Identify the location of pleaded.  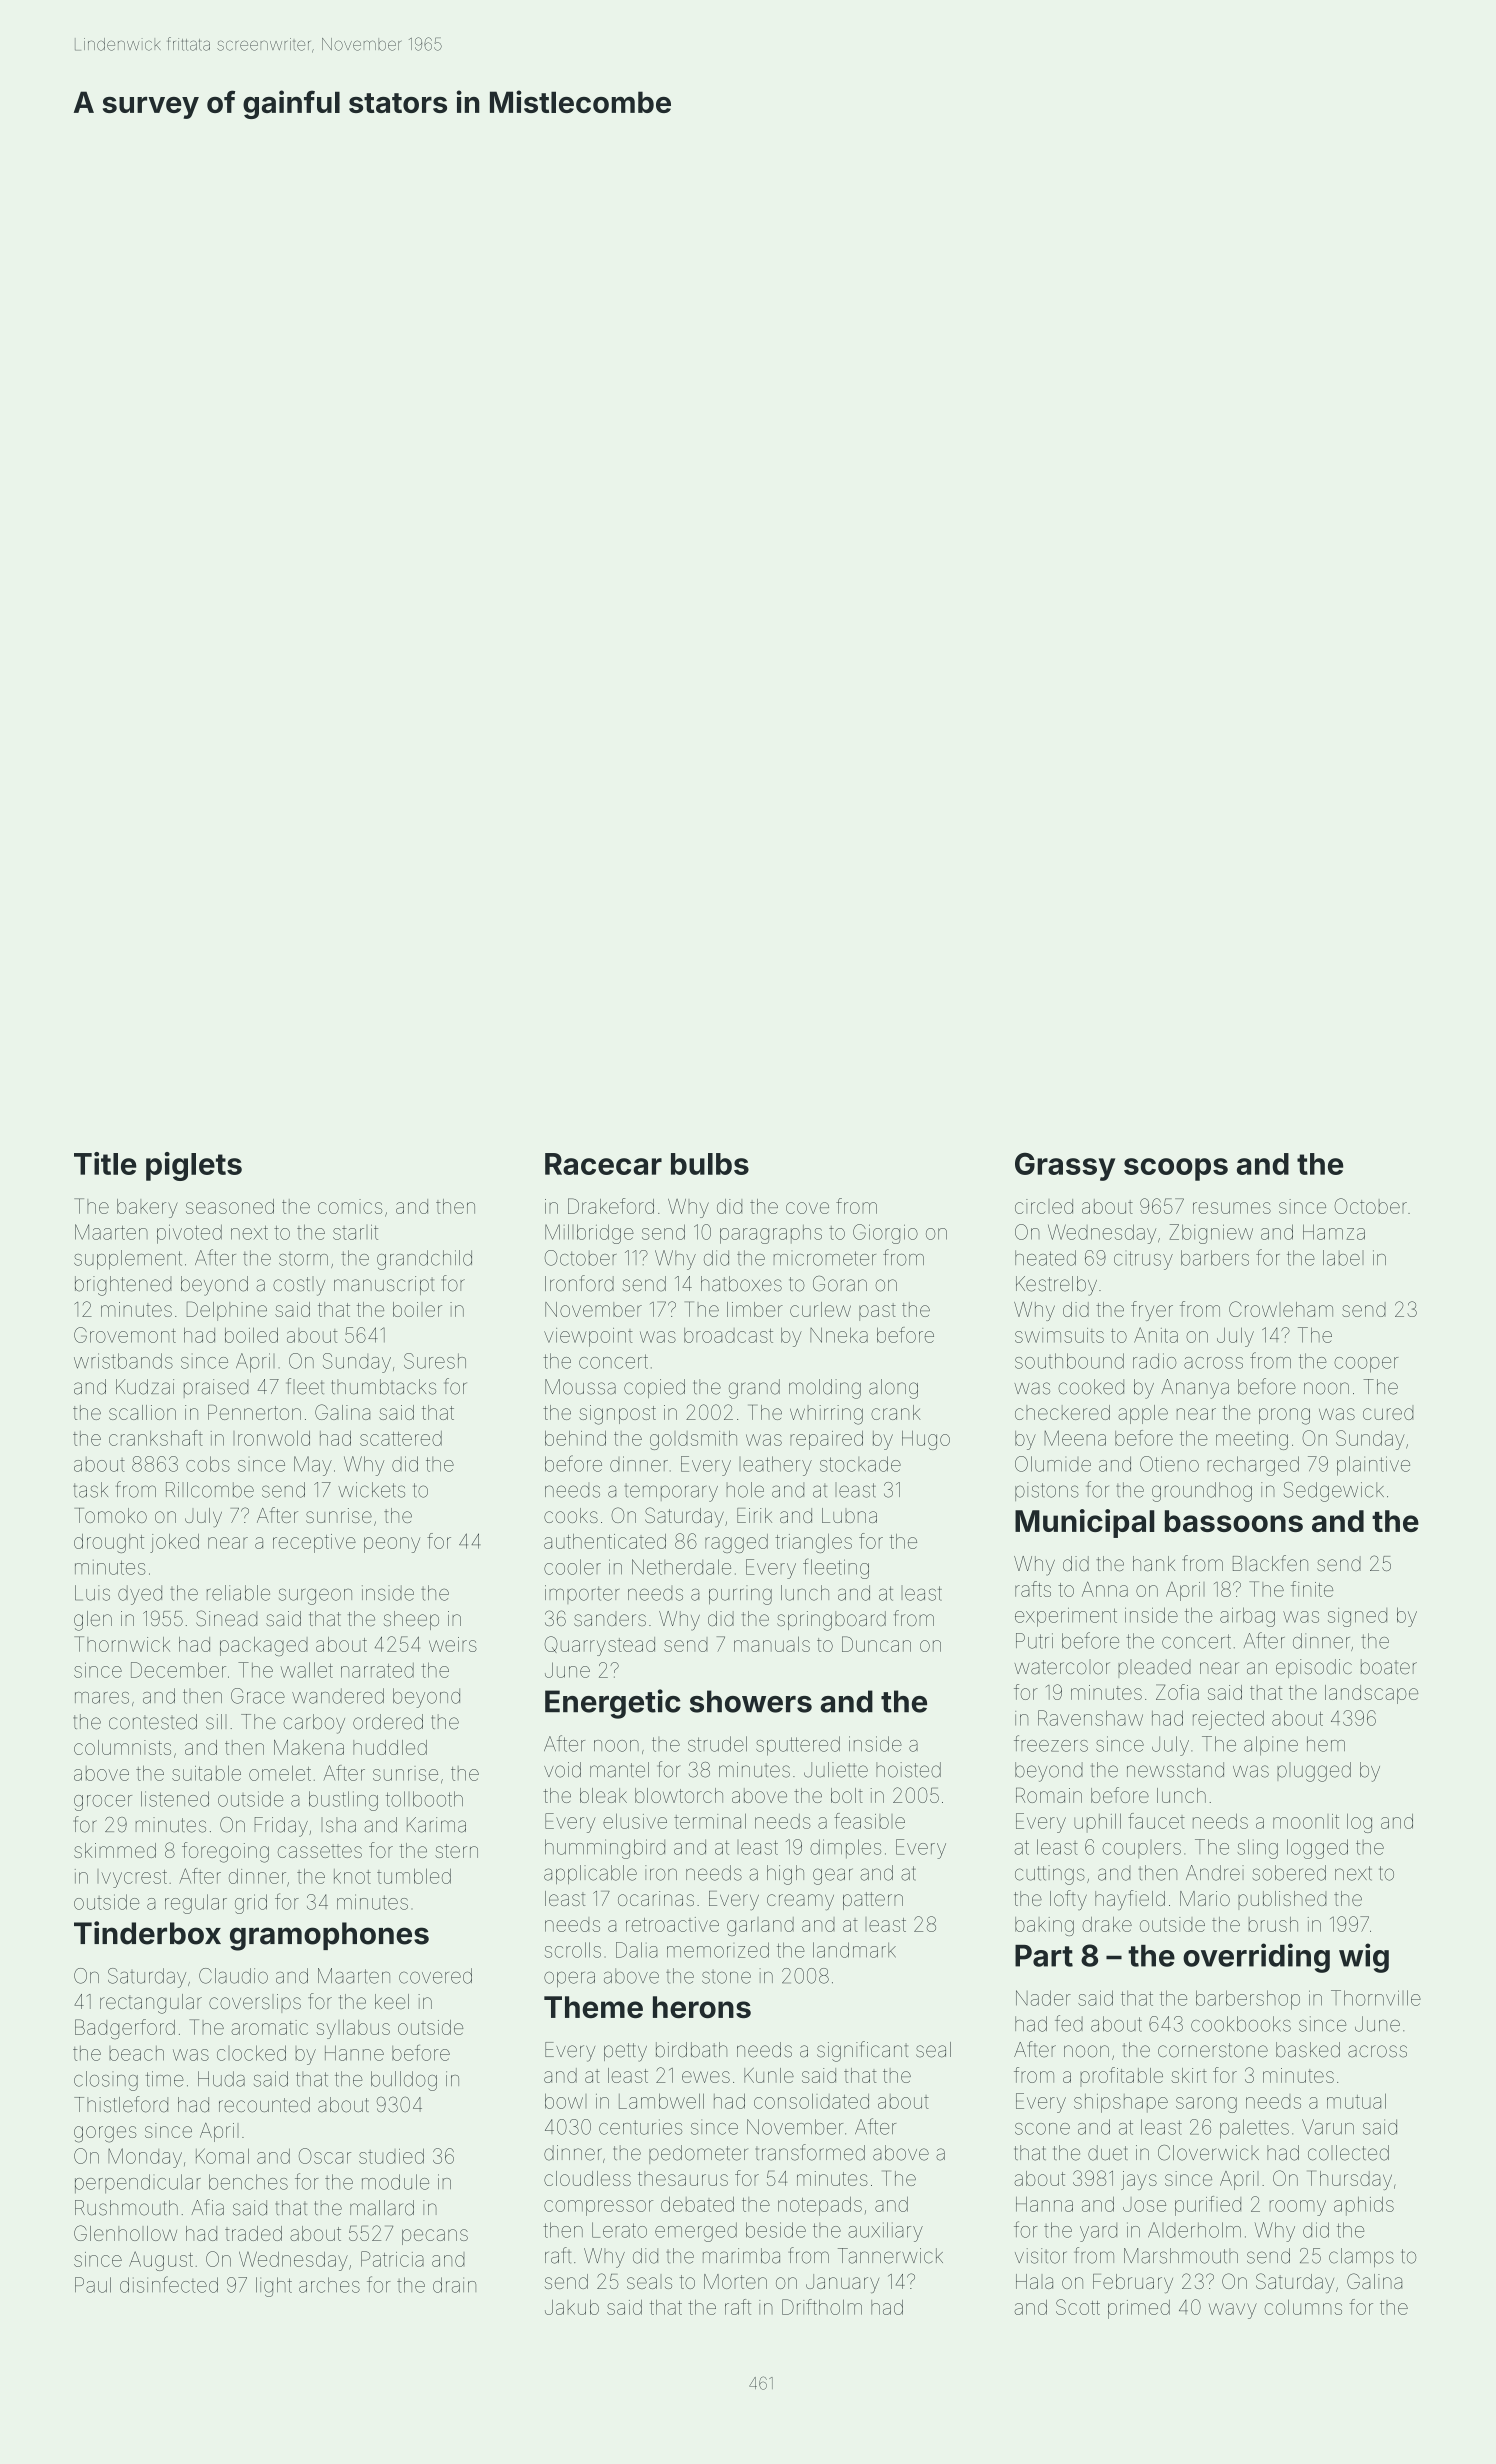
(1154, 1668).
